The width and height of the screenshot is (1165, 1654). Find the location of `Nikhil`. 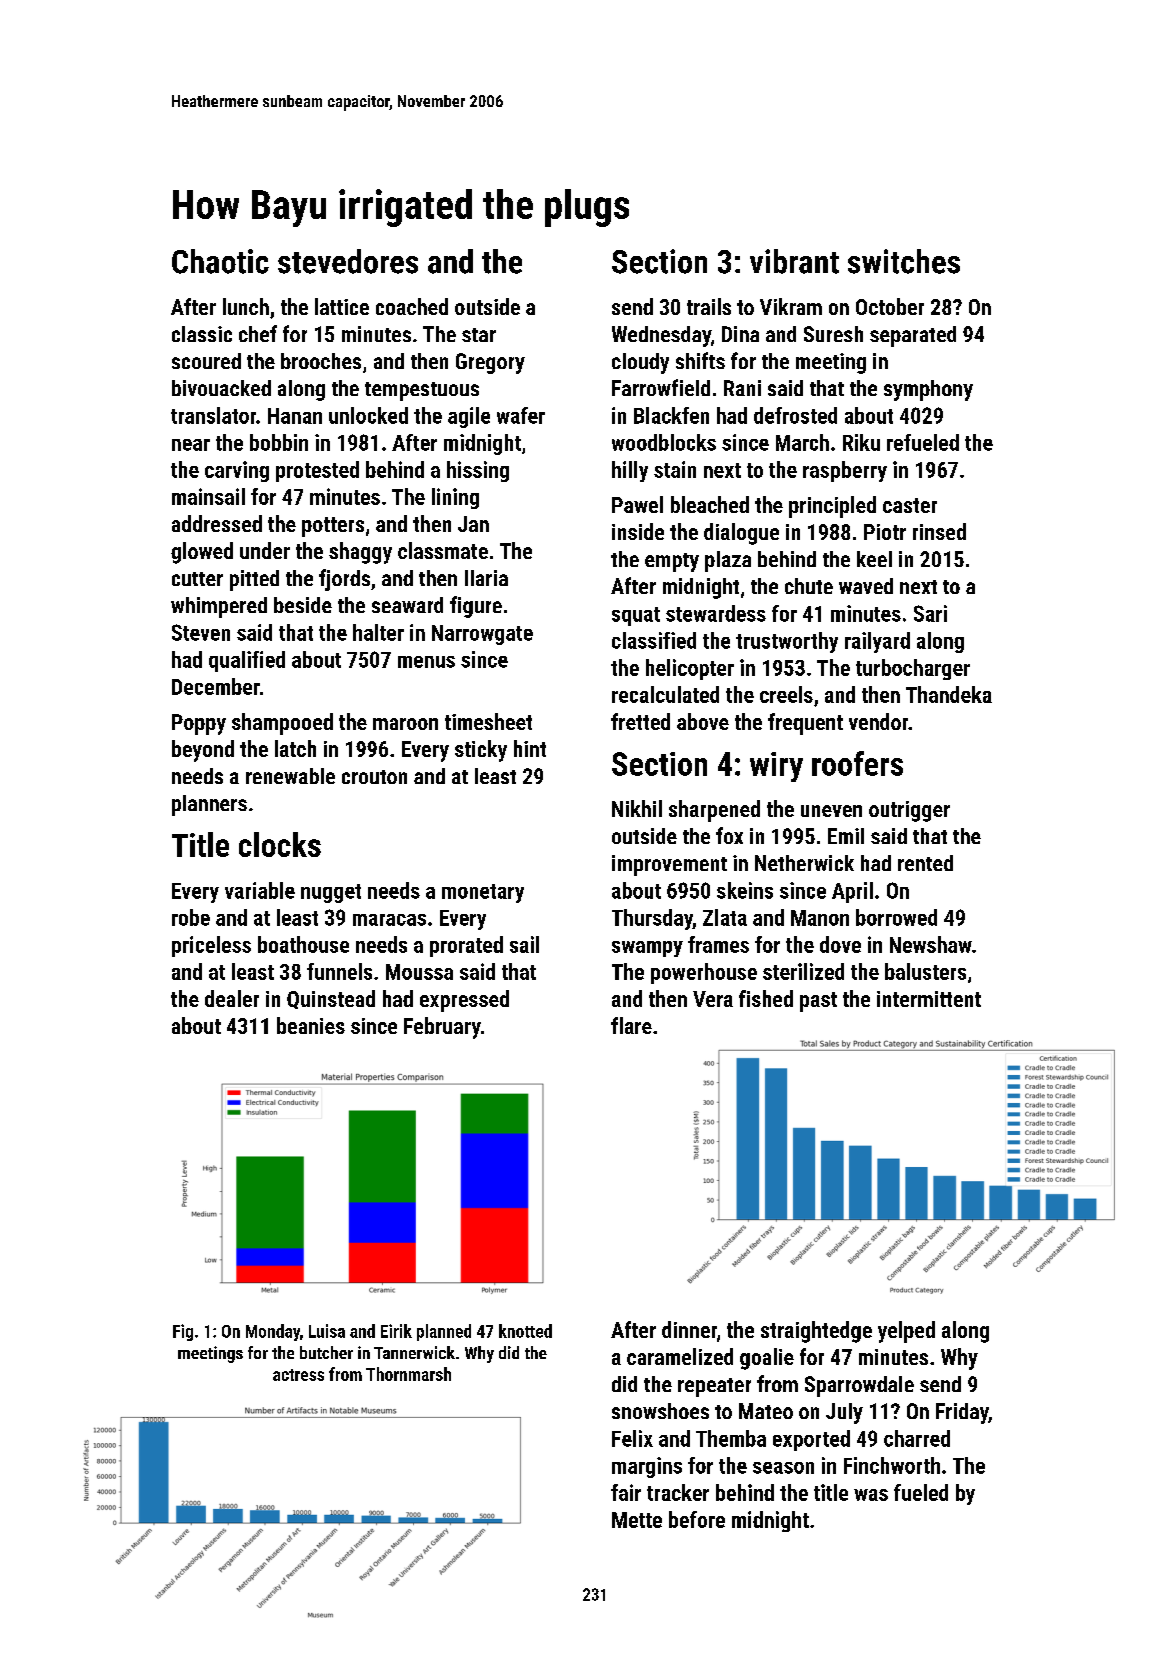

Nikhil is located at coordinates (637, 808).
